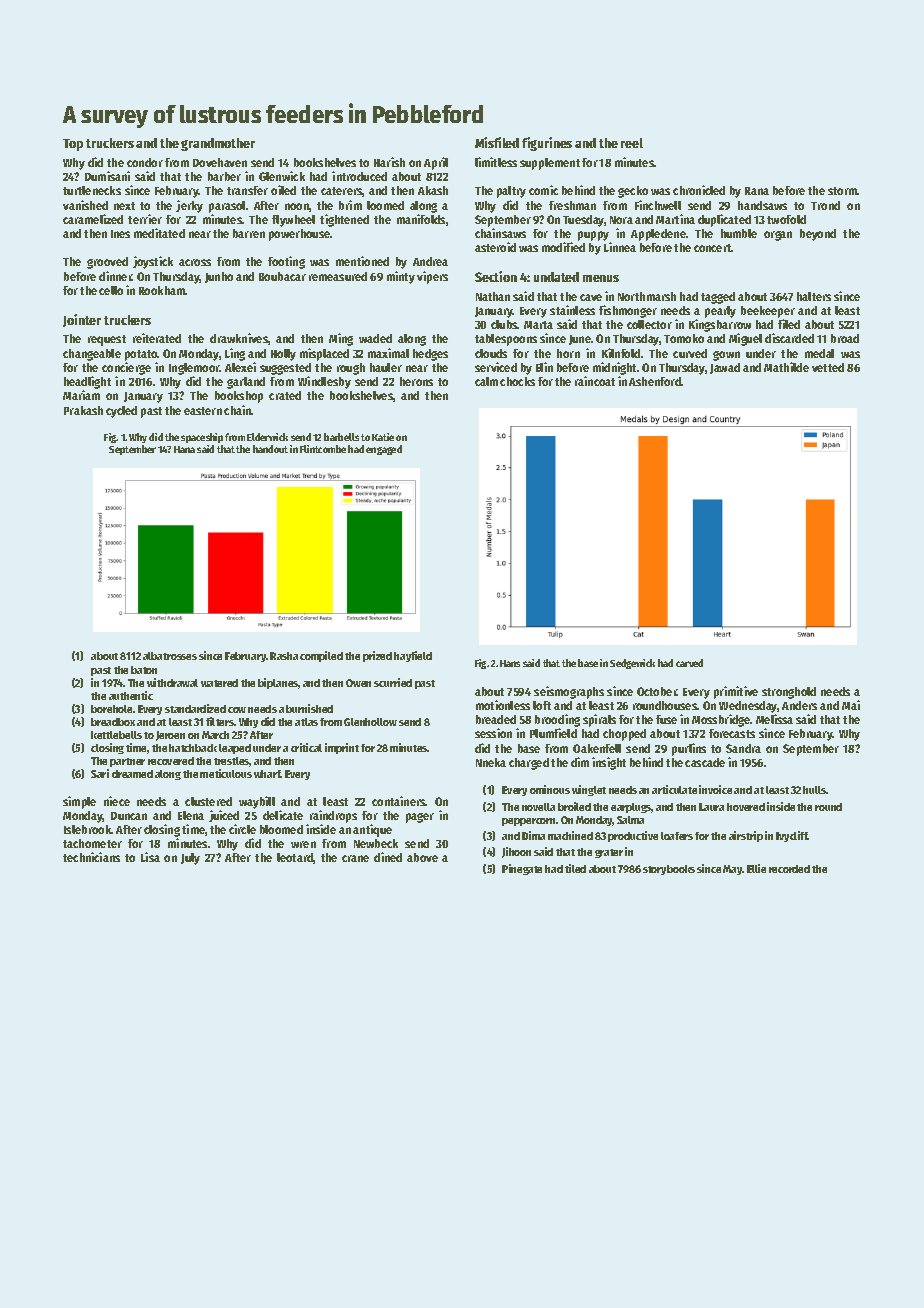  I want to click on stronghold, so click(789, 693).
